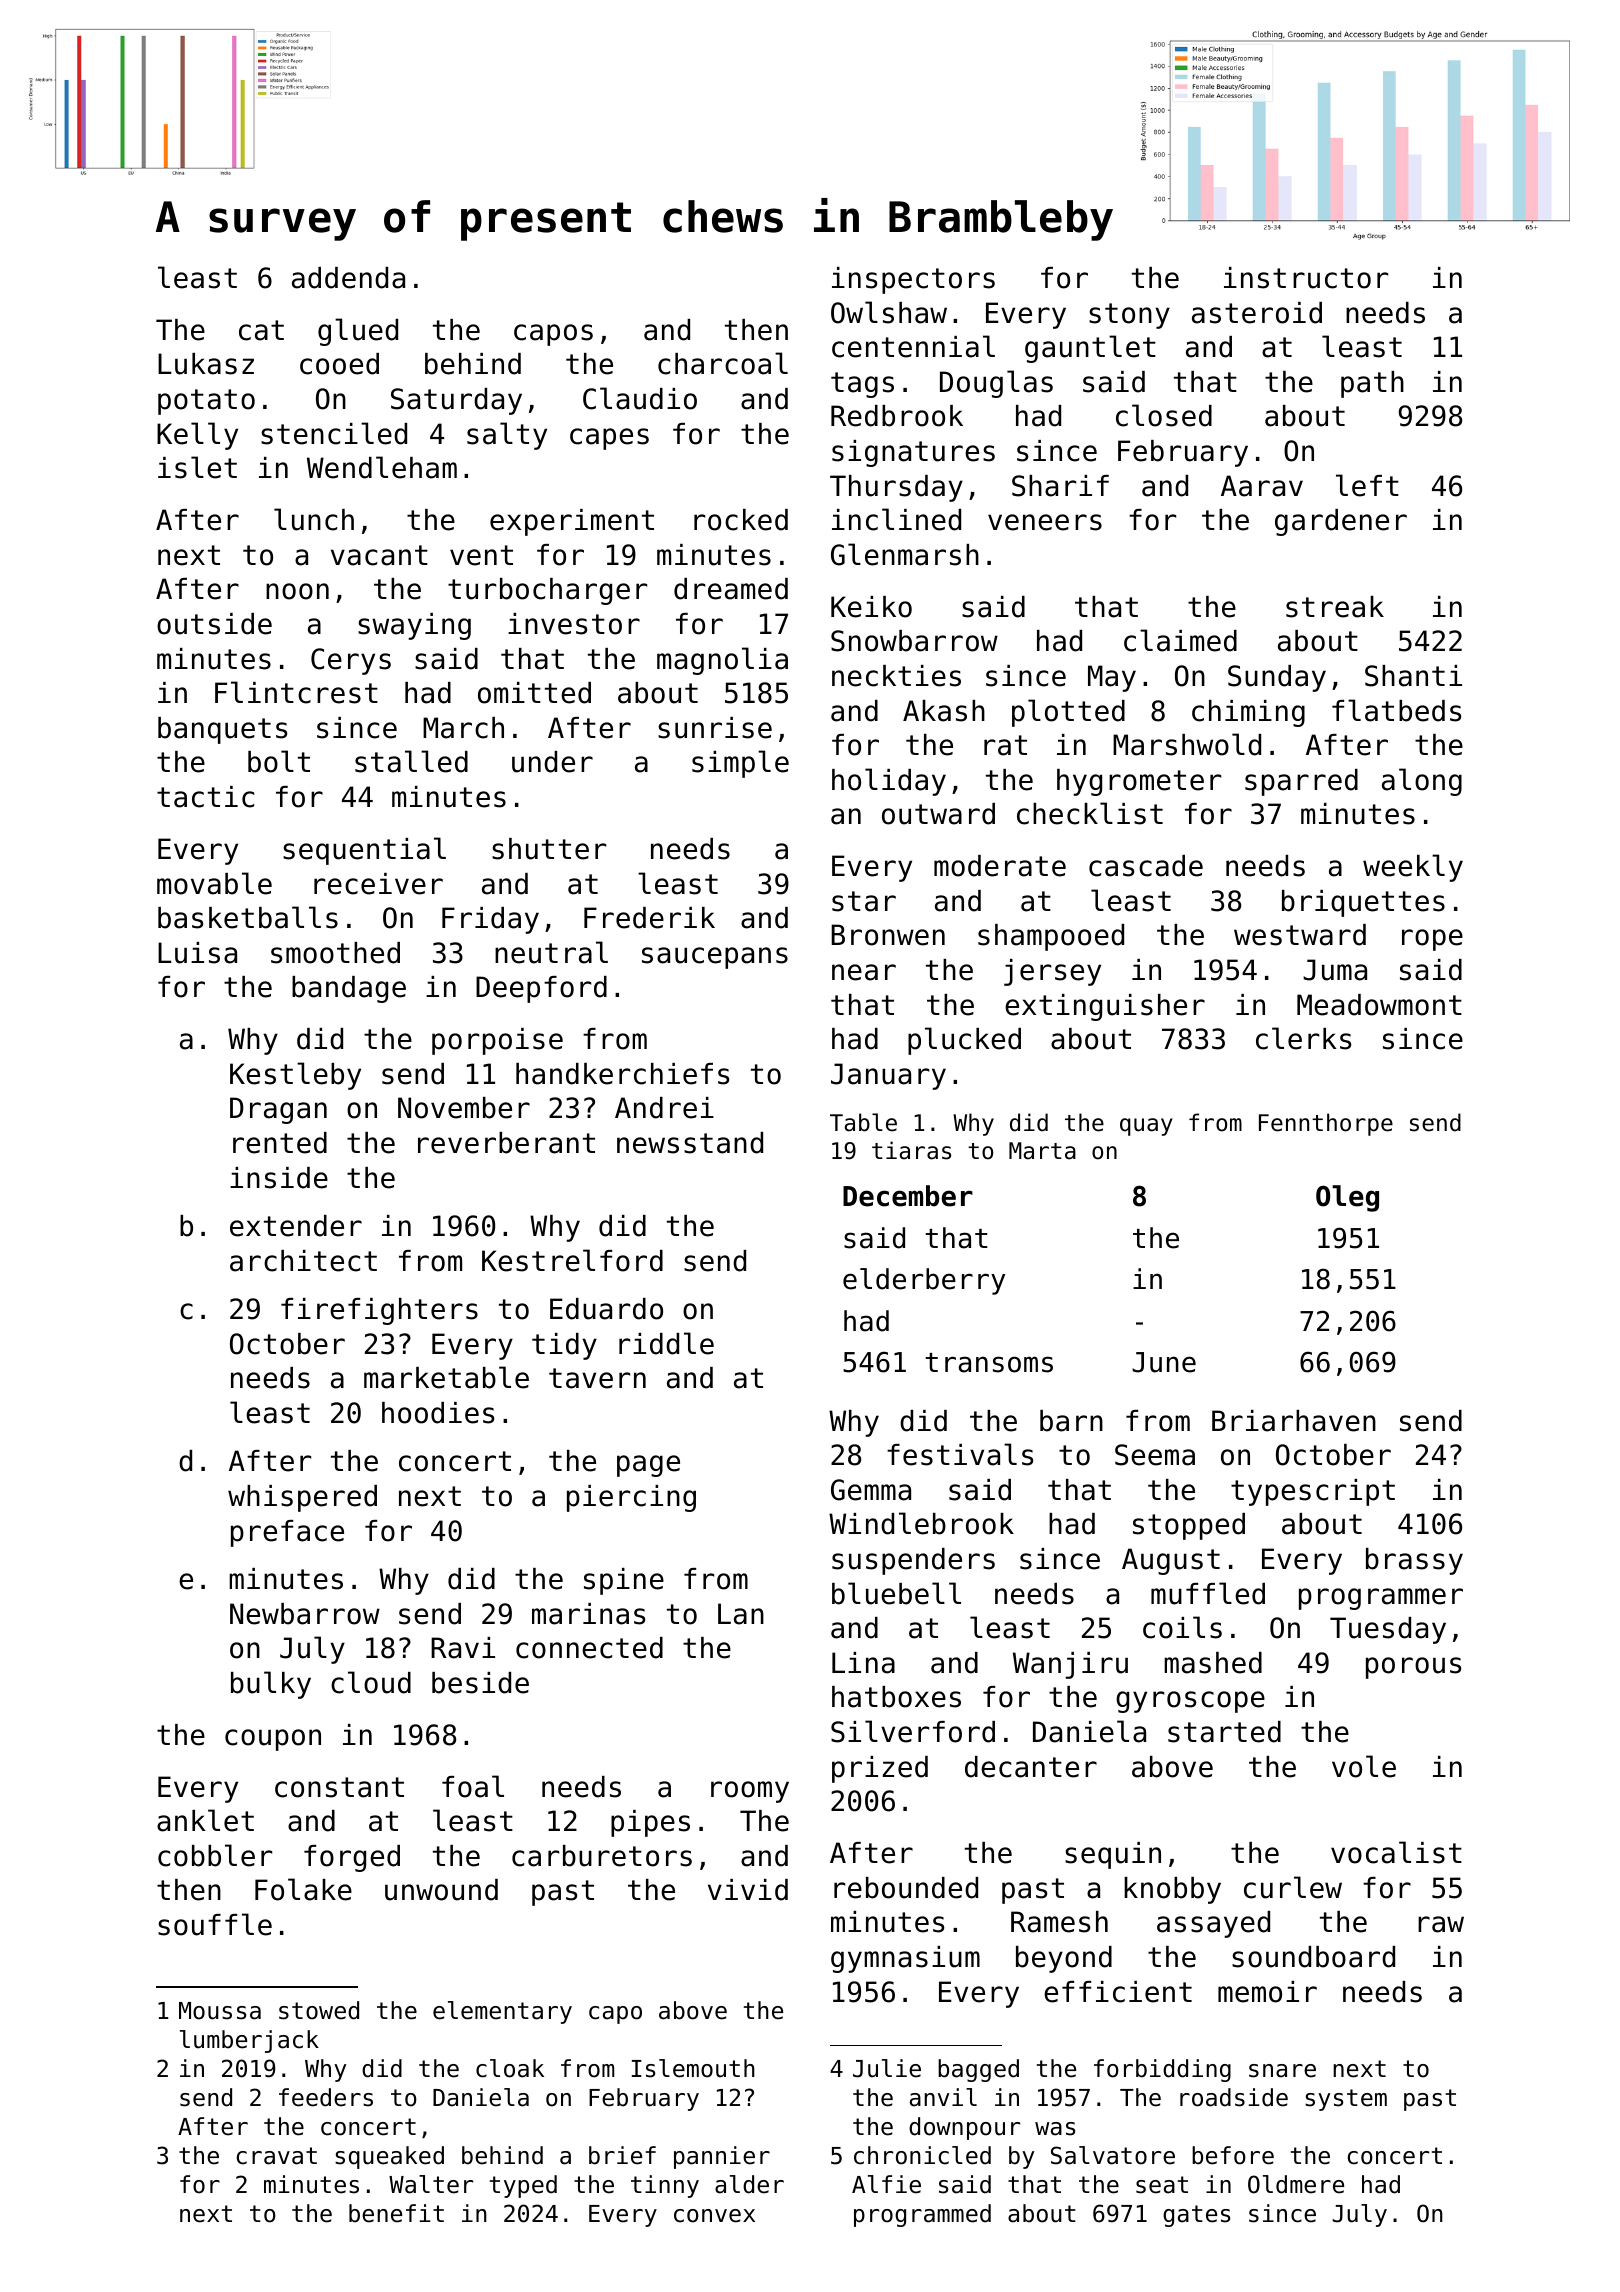 Image resolution: width=1620 pixels, height=2292 pixels. What do you see at coordinates (1303, 1038) in the screenshot?
I see `clerks` at bounding box center [1303, 1038].
